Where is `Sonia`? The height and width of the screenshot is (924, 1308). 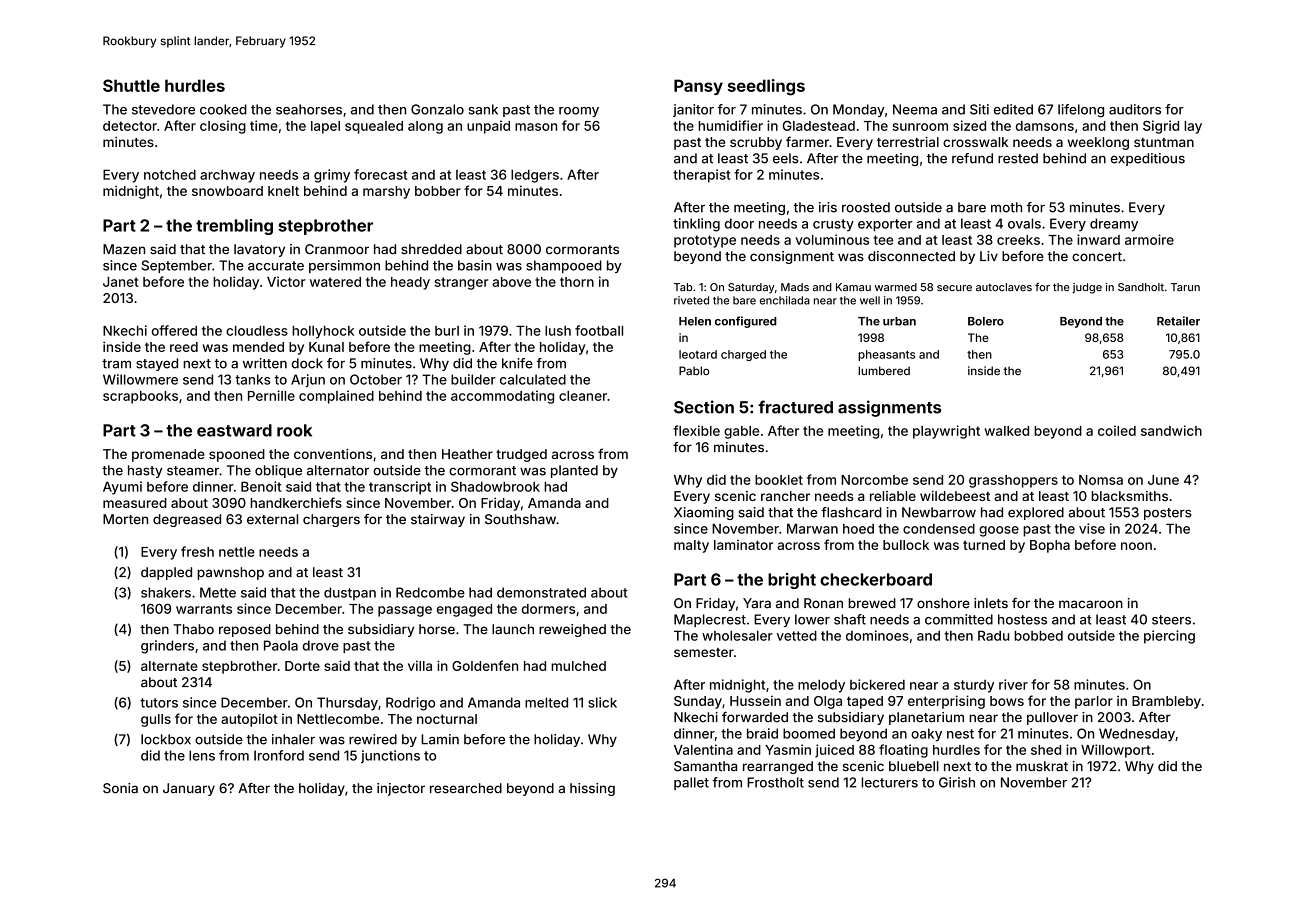 Sonia is located at coordinates (120, 788).
